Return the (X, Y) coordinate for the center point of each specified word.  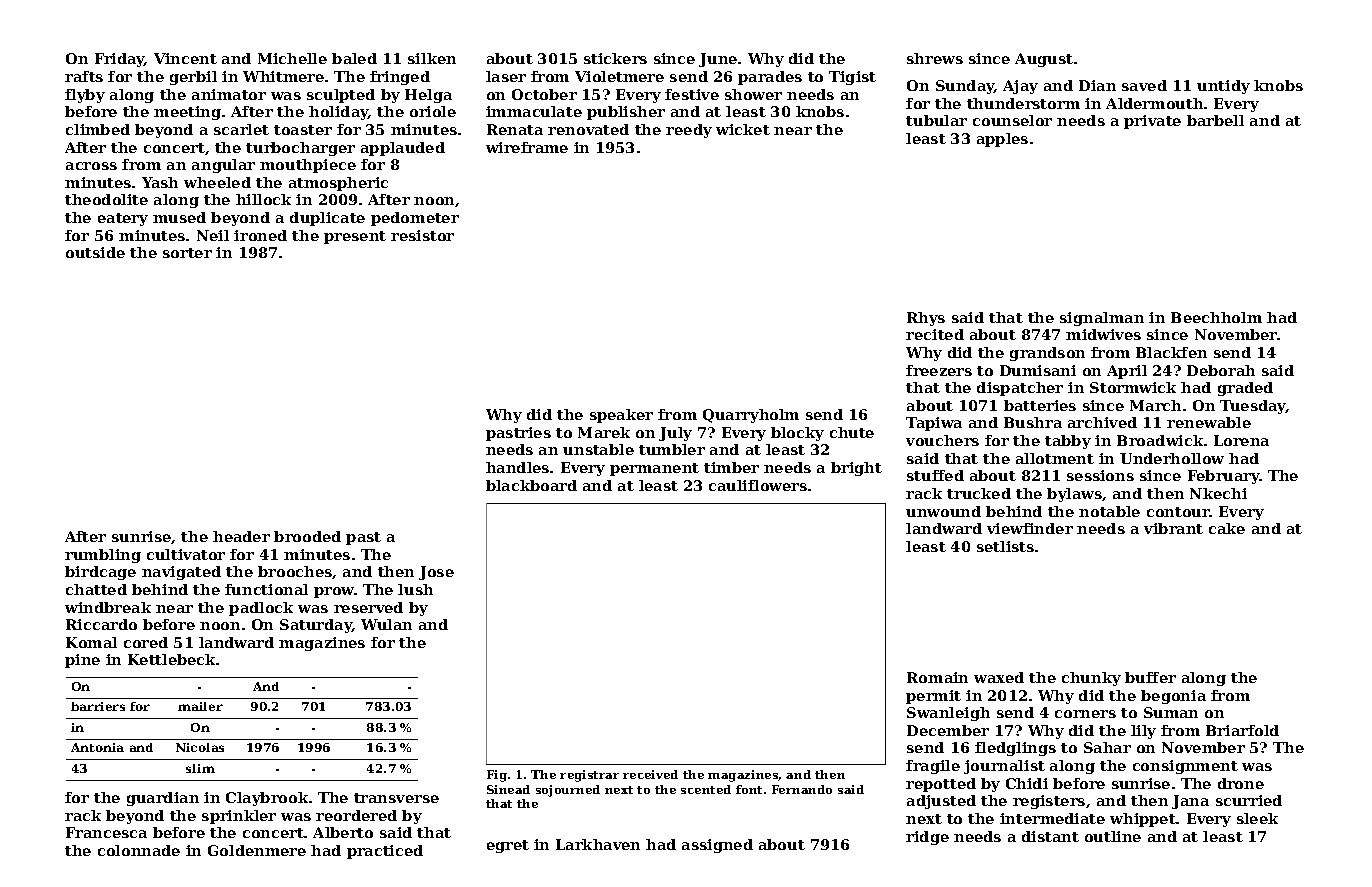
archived (1102, 422)
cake (1227, 528)
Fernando (802, 789)
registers (1049, 802)
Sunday (965, 87)
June (718, 60)
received (650, 774)
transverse (396, 798)
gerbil (193, 78)
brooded (307, 536)
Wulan (386, 624)
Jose (436, 573)
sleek (1257, 818)
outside (95, 252)
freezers (939, 370)
